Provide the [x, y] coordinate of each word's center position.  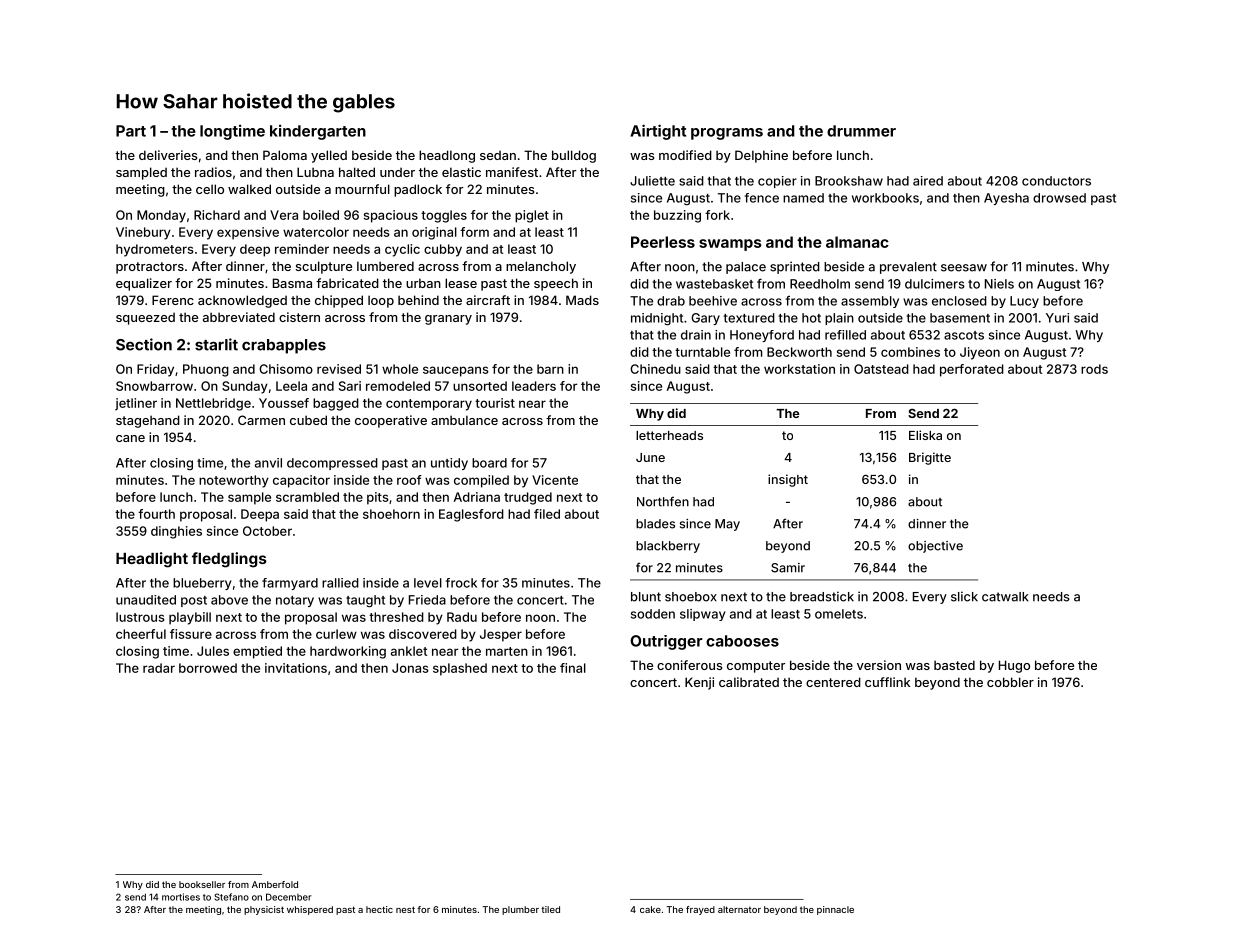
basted [954, 665]
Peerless [663, 242]
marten [507, 651]
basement [960, 318]
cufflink [887, 682]
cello [210, 189]
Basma [292, 283]
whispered [310, 910]
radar [159, 668]
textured [749, 318]
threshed [396, 617]
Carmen [261, 420]
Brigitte [930, 458]
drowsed [1059, 198]
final [573, 668]
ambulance [464, 420]
